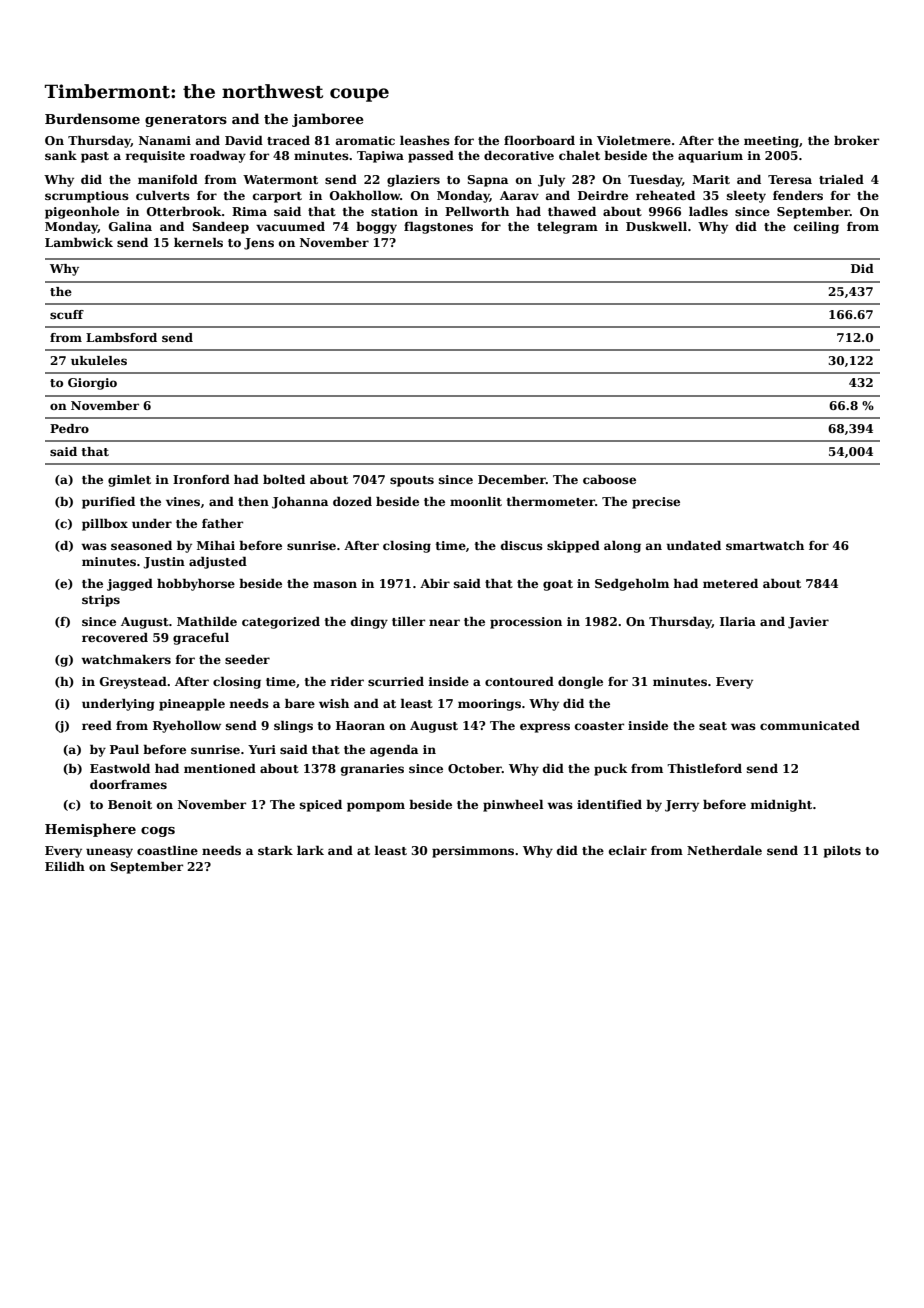  Describe the element at coordinates (634, 140) in the screenshot. I see `Violetmere` at that location.
